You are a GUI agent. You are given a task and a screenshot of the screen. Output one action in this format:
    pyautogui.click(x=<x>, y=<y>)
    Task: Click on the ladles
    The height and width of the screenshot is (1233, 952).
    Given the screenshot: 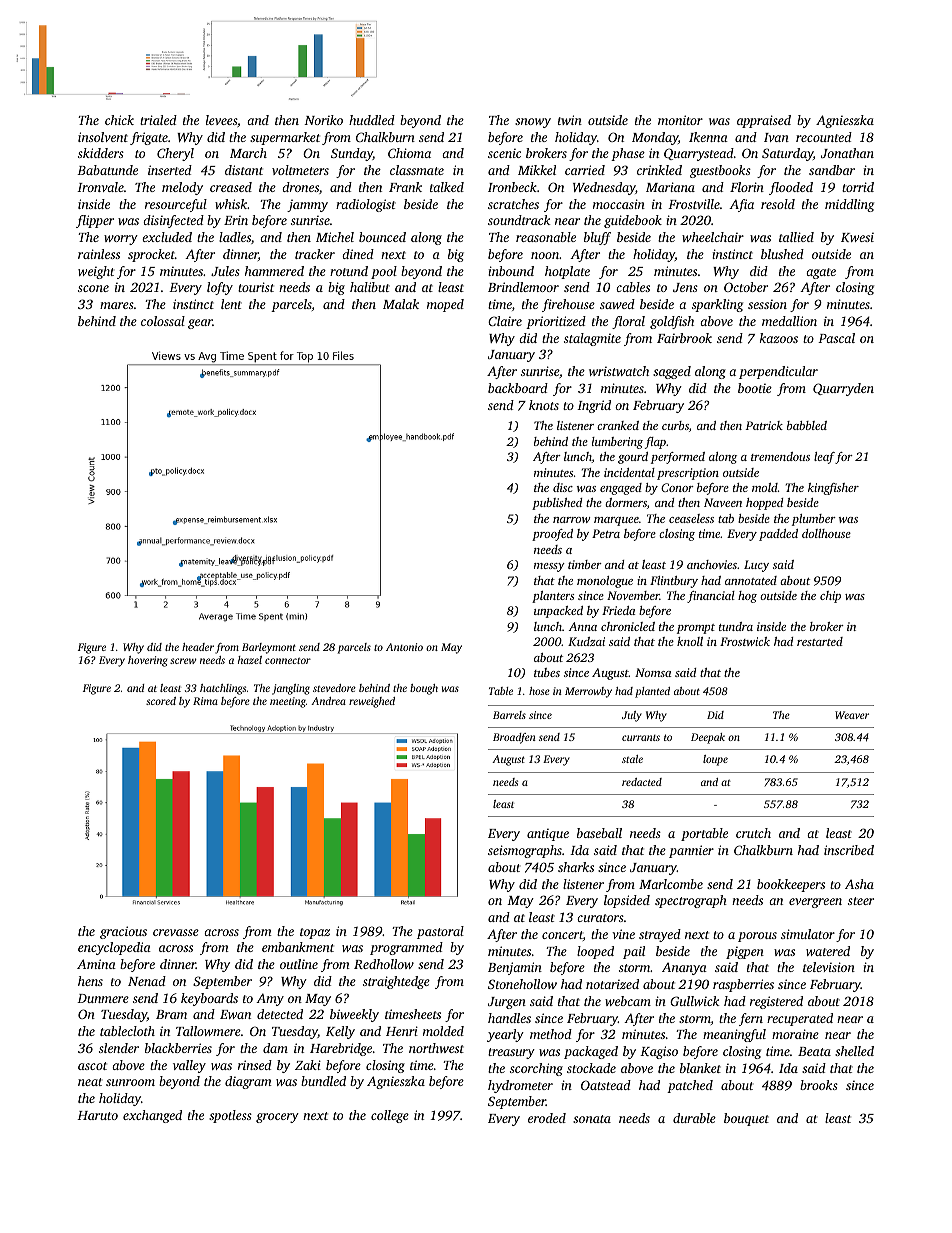 What is the action you would take?
    pyautogui.click(x=235, y=237)
